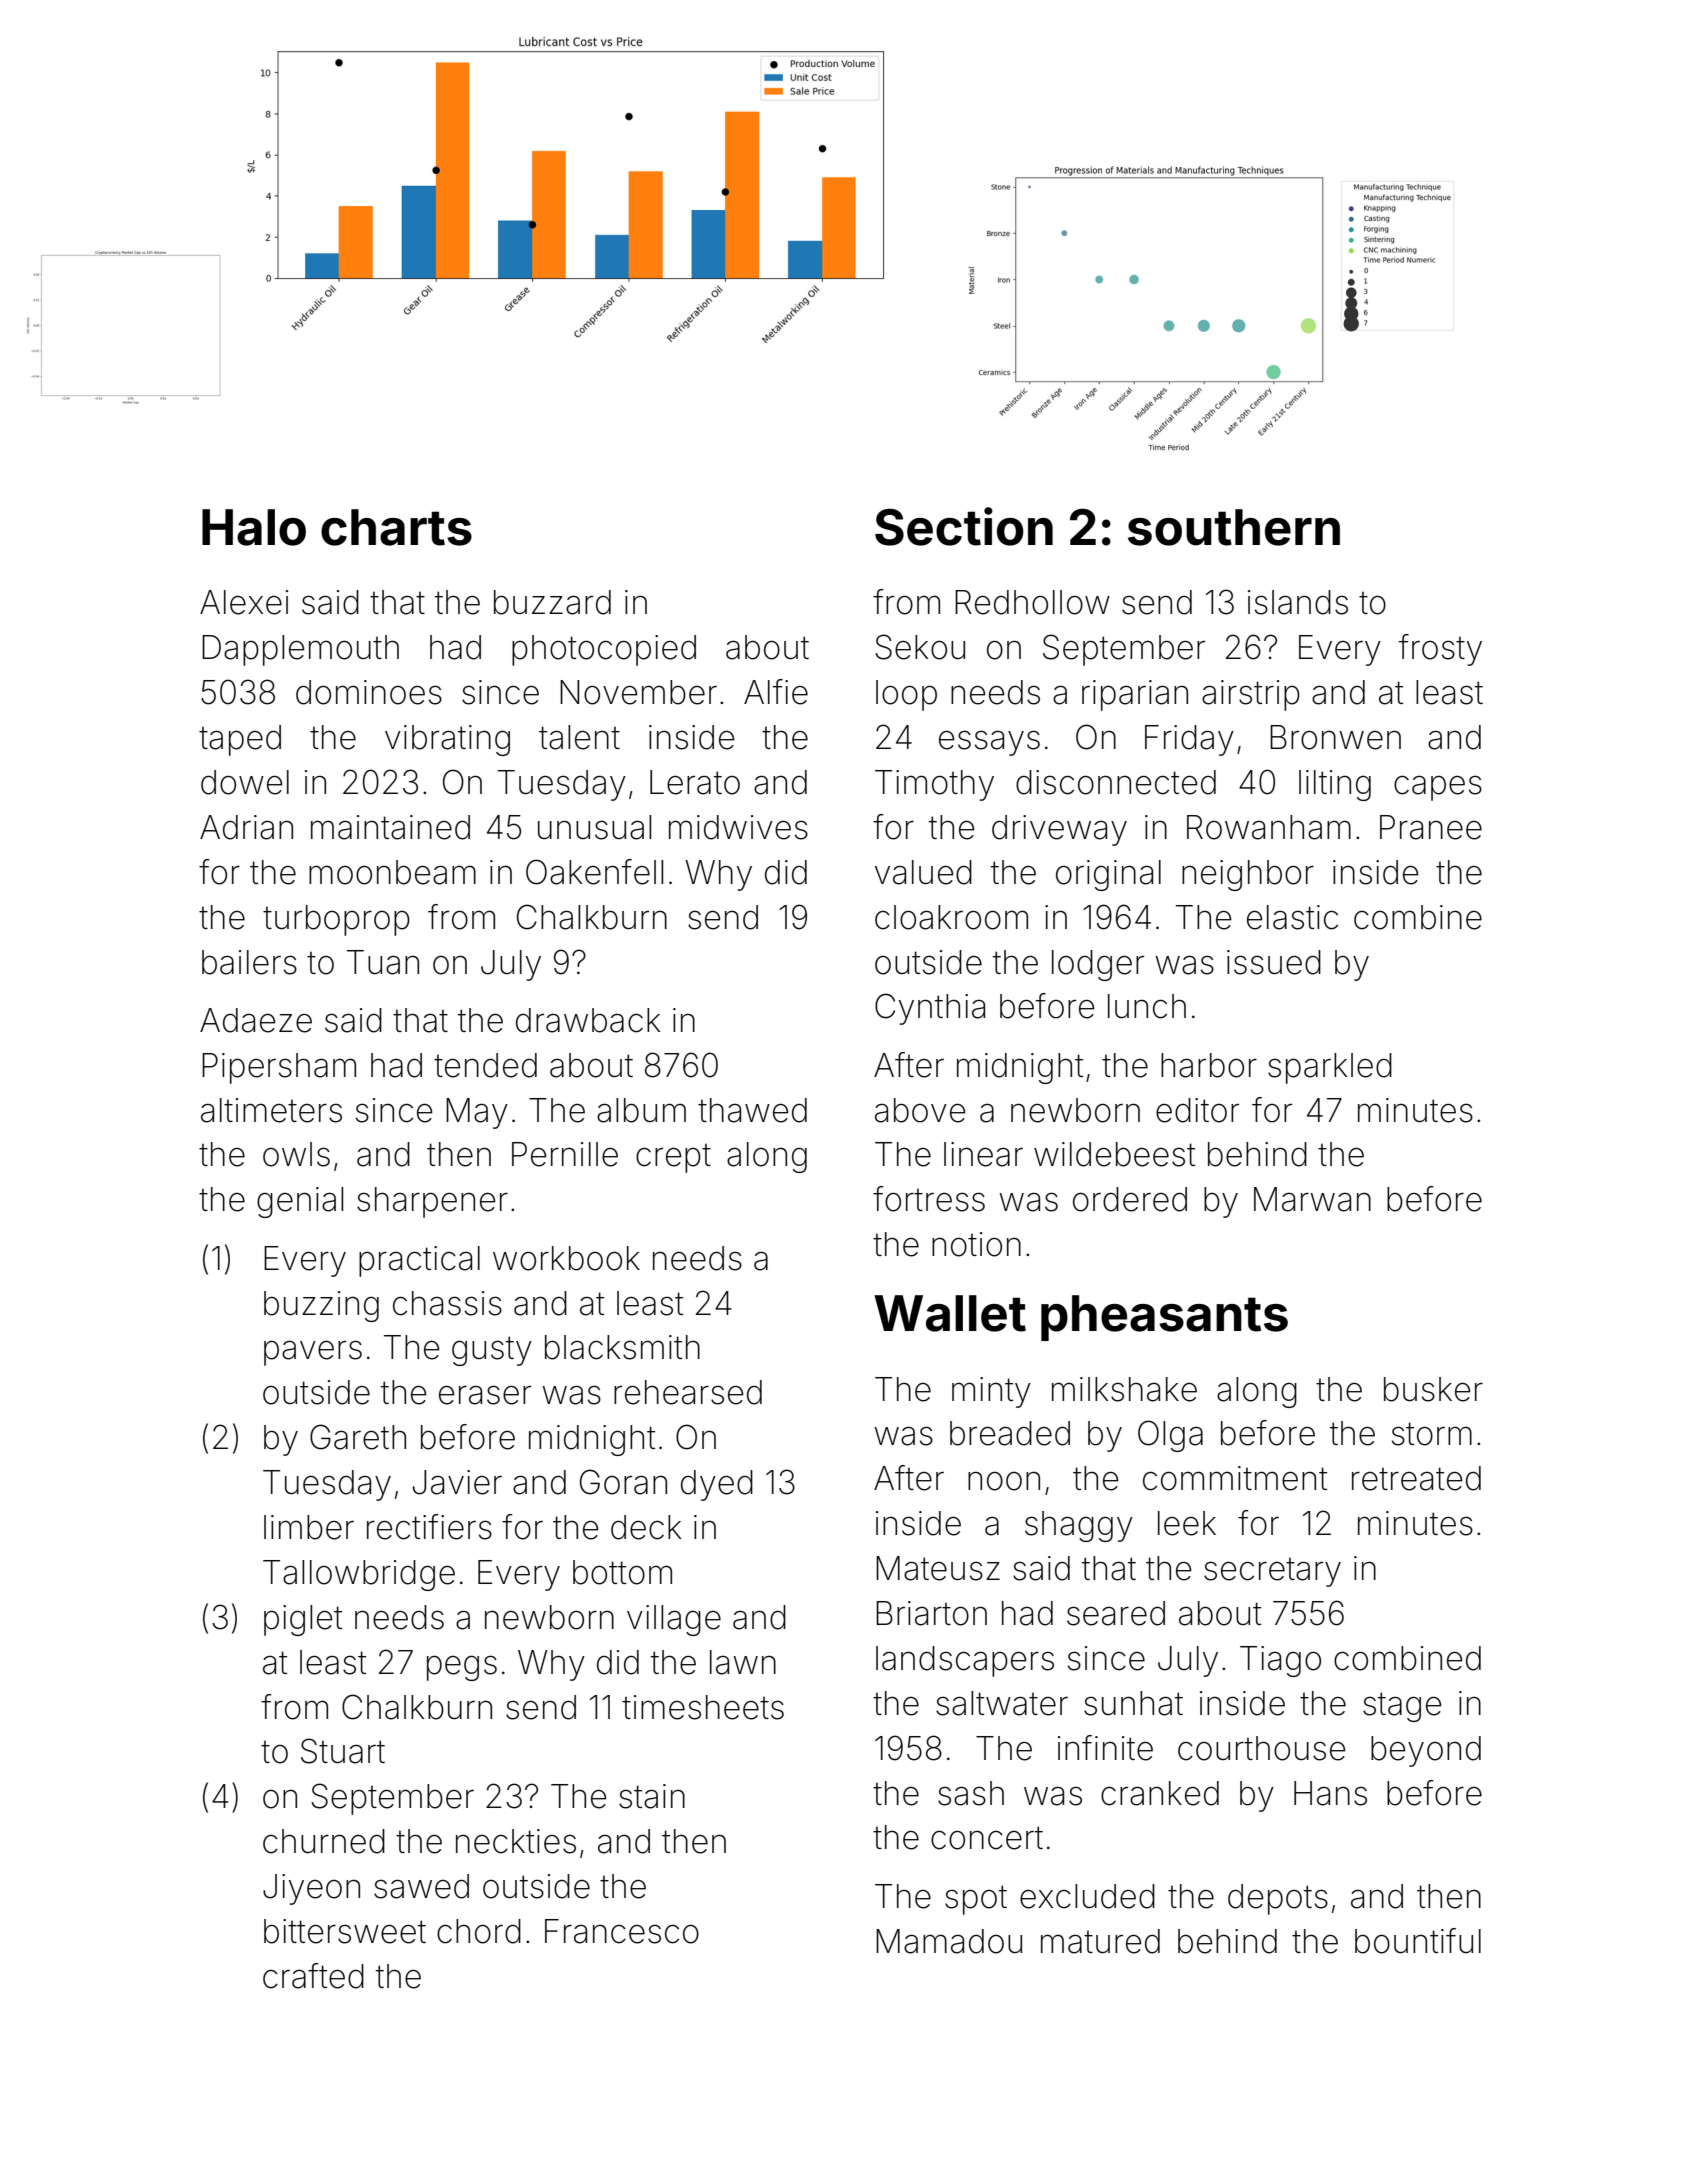 This image has height=2178, width=1683. Describe the element at coordinates (646, 1527) in the image. I see `deck` at that location.
